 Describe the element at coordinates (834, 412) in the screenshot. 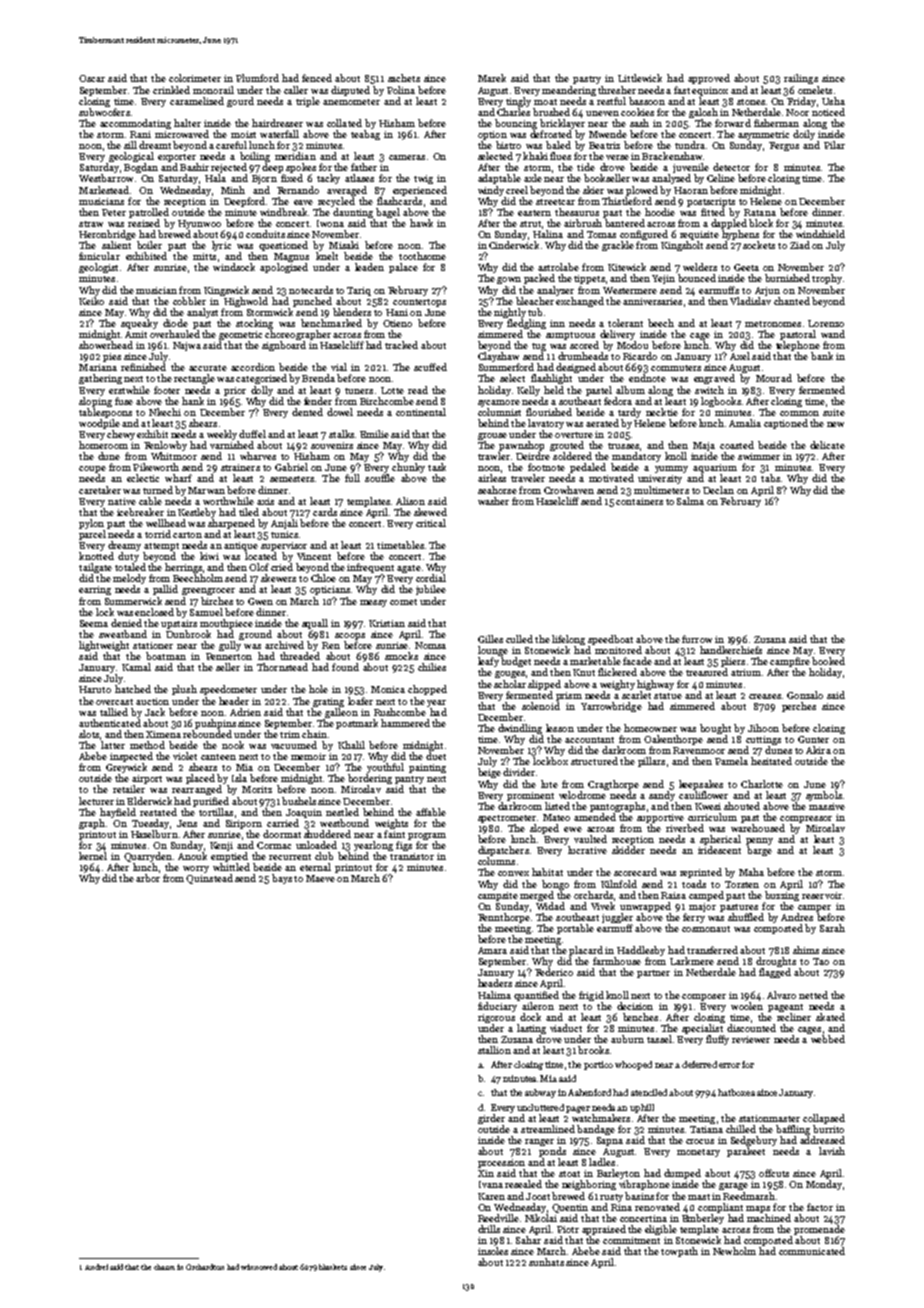

I see `suite` at that location.
